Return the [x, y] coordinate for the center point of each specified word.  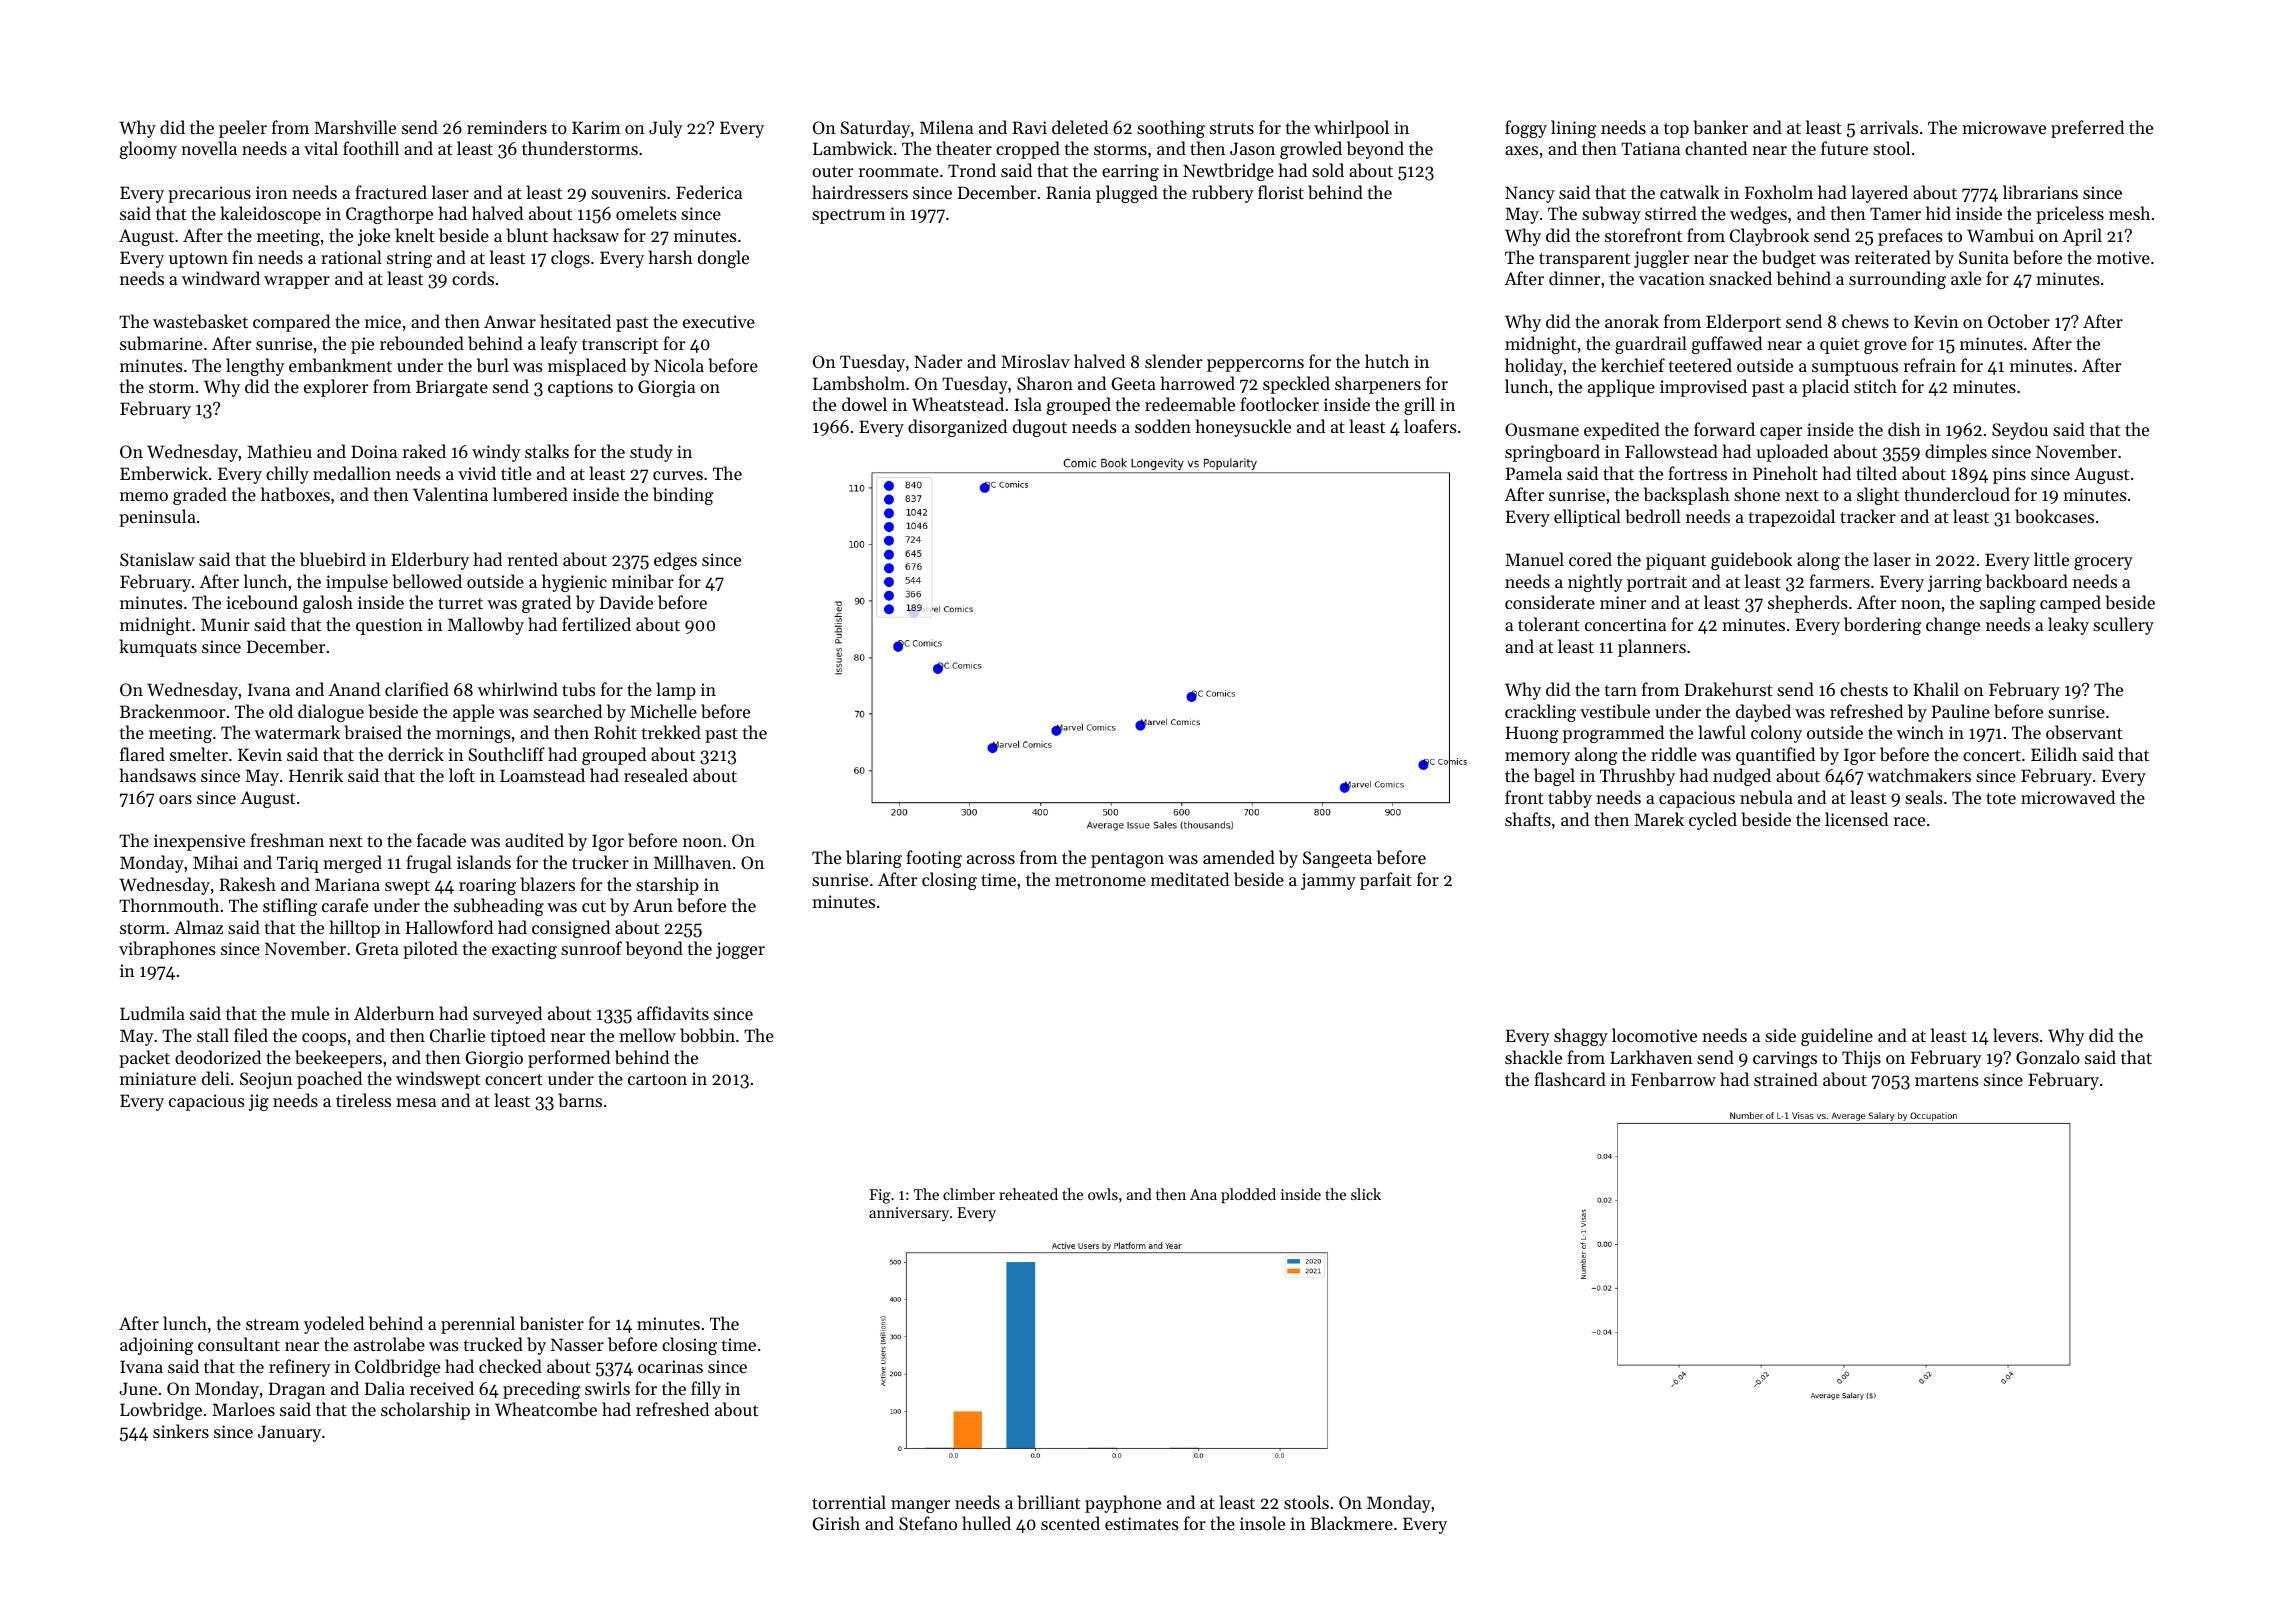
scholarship [425, 1411]
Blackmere [1351, 1523]
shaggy [1581, 1037]
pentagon [1127, 860]
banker [1720, 127]
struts [1232, 128]
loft [462, 775]
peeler [243, 129]
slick [1366, 1194]
